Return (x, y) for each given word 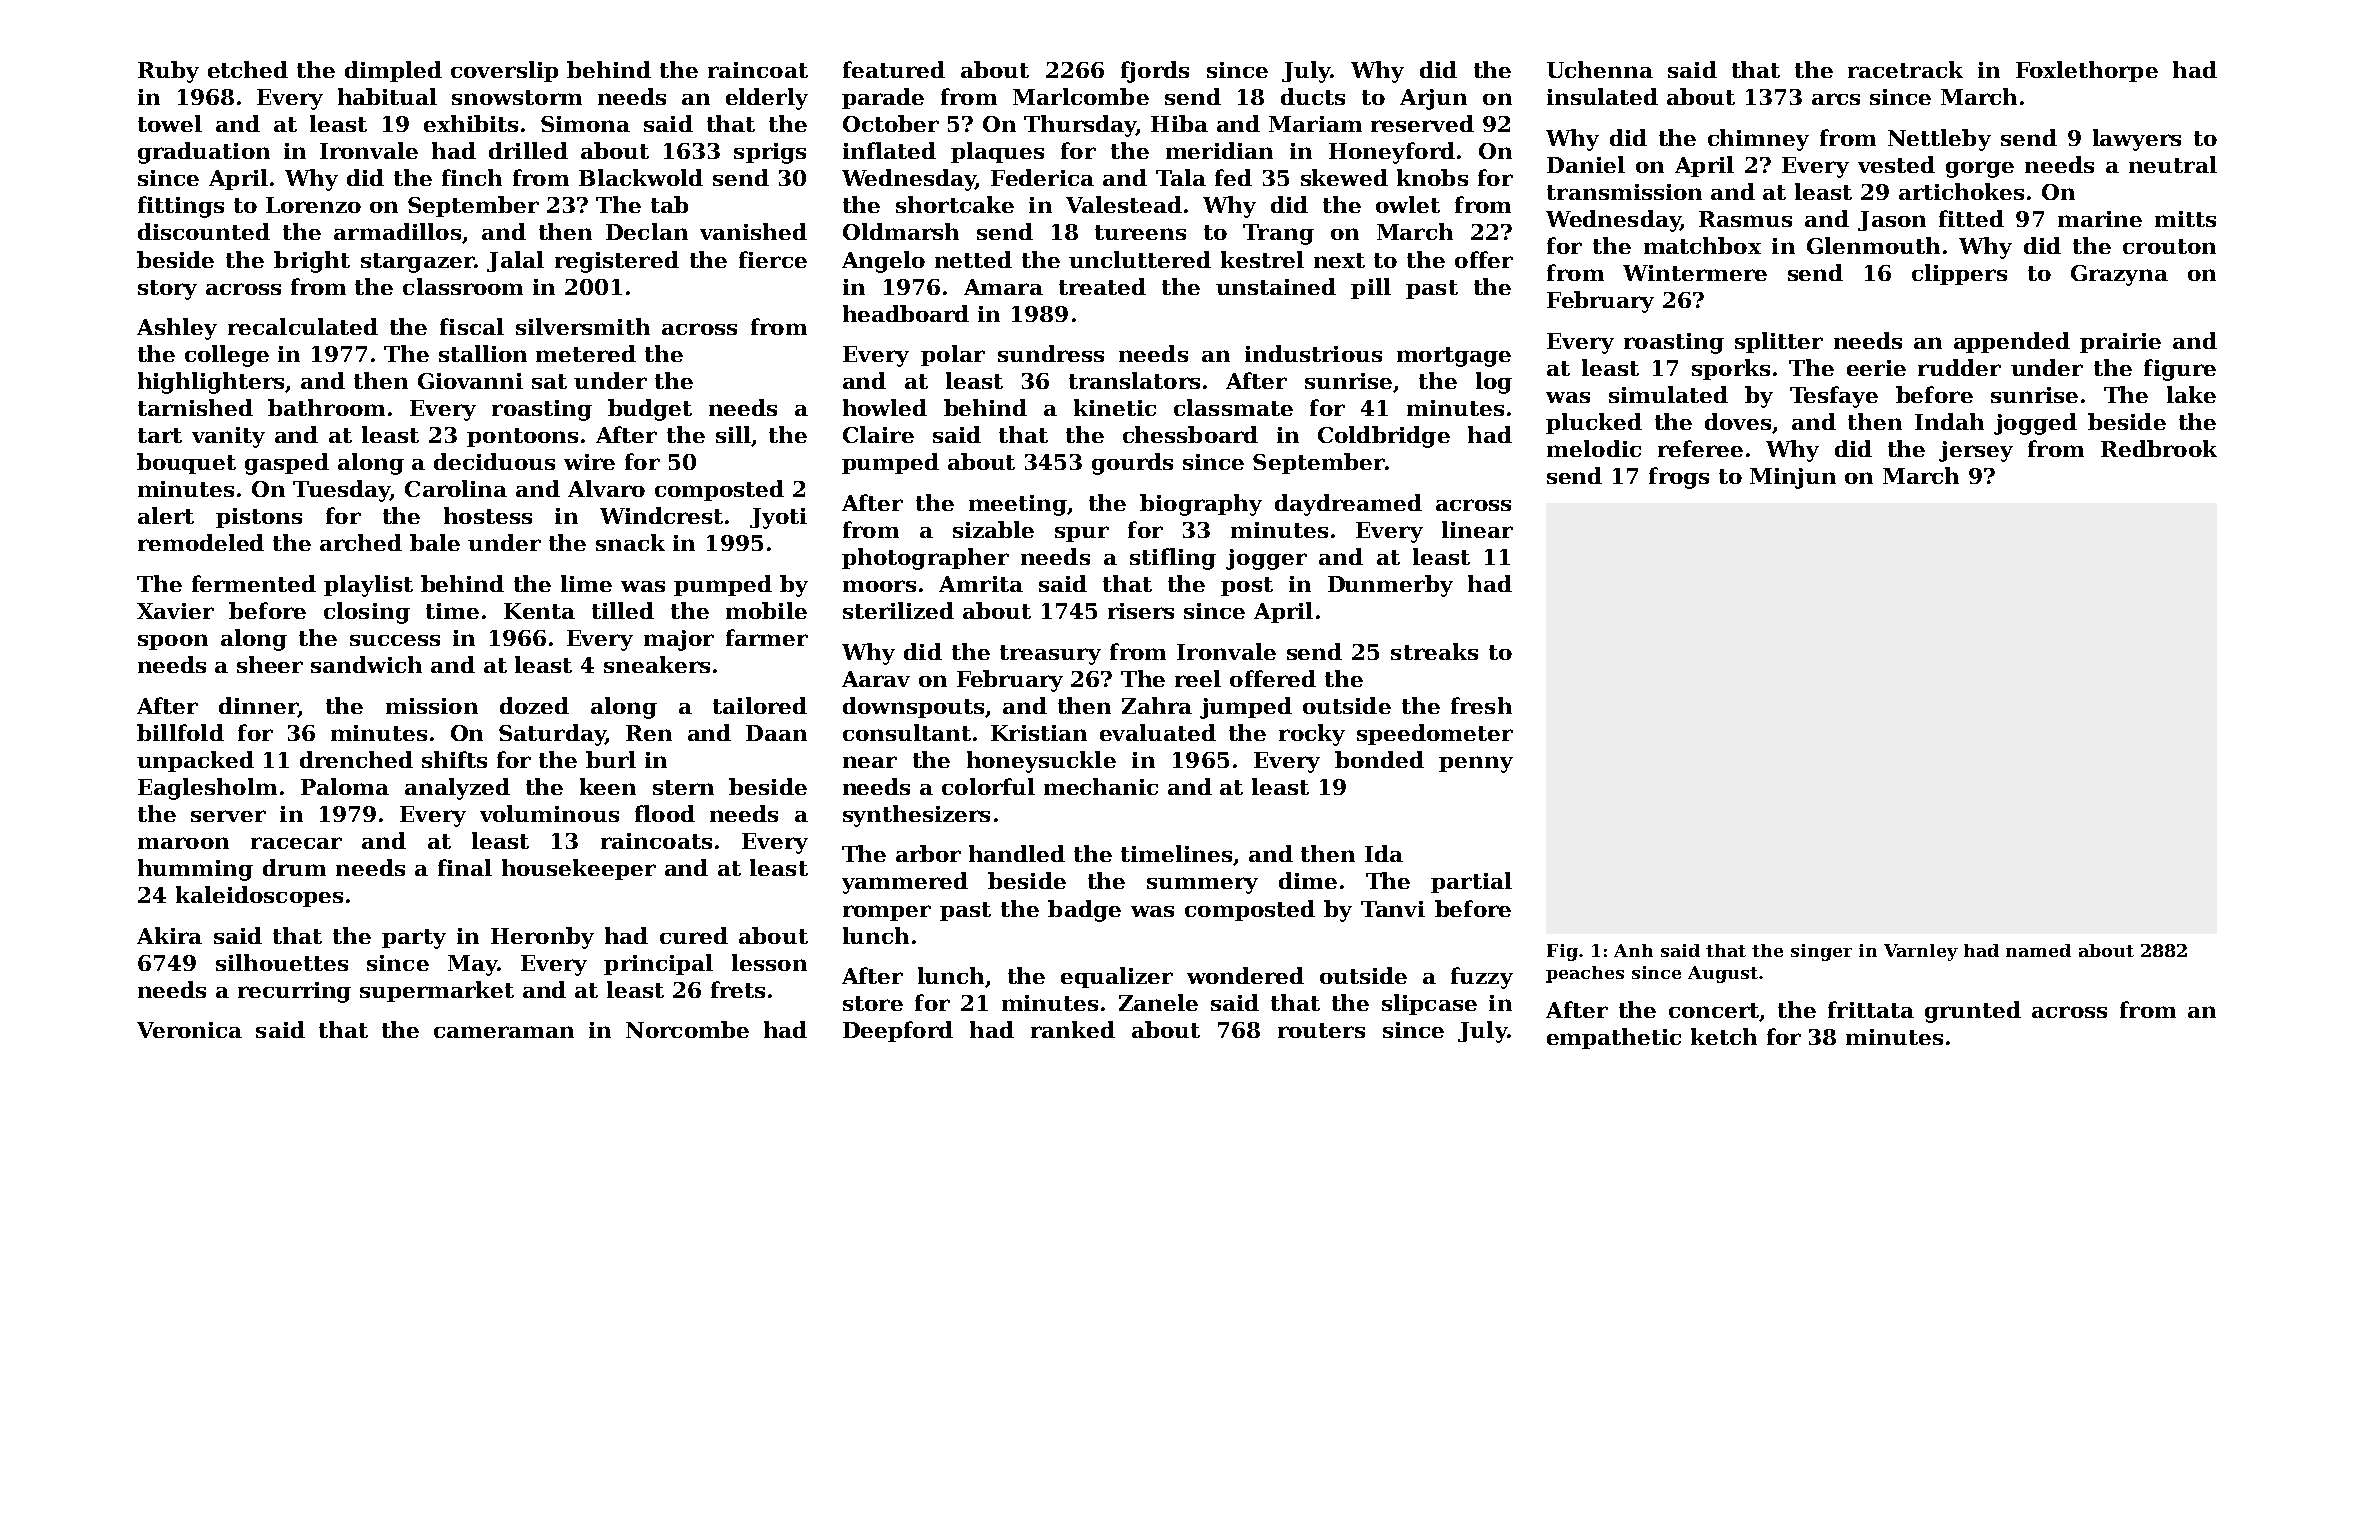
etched (248, 69)
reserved (1422, 123)
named (2038, 950)
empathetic (1614, 1038)
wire (589, 462)
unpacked (195, 761)
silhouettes (282, 962)
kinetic (1115, 407)
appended (2012, 342)
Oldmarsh (901, 231)
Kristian (1039, 733)
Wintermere (1695, 273)
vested (1896, 164)
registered (617, 262)
